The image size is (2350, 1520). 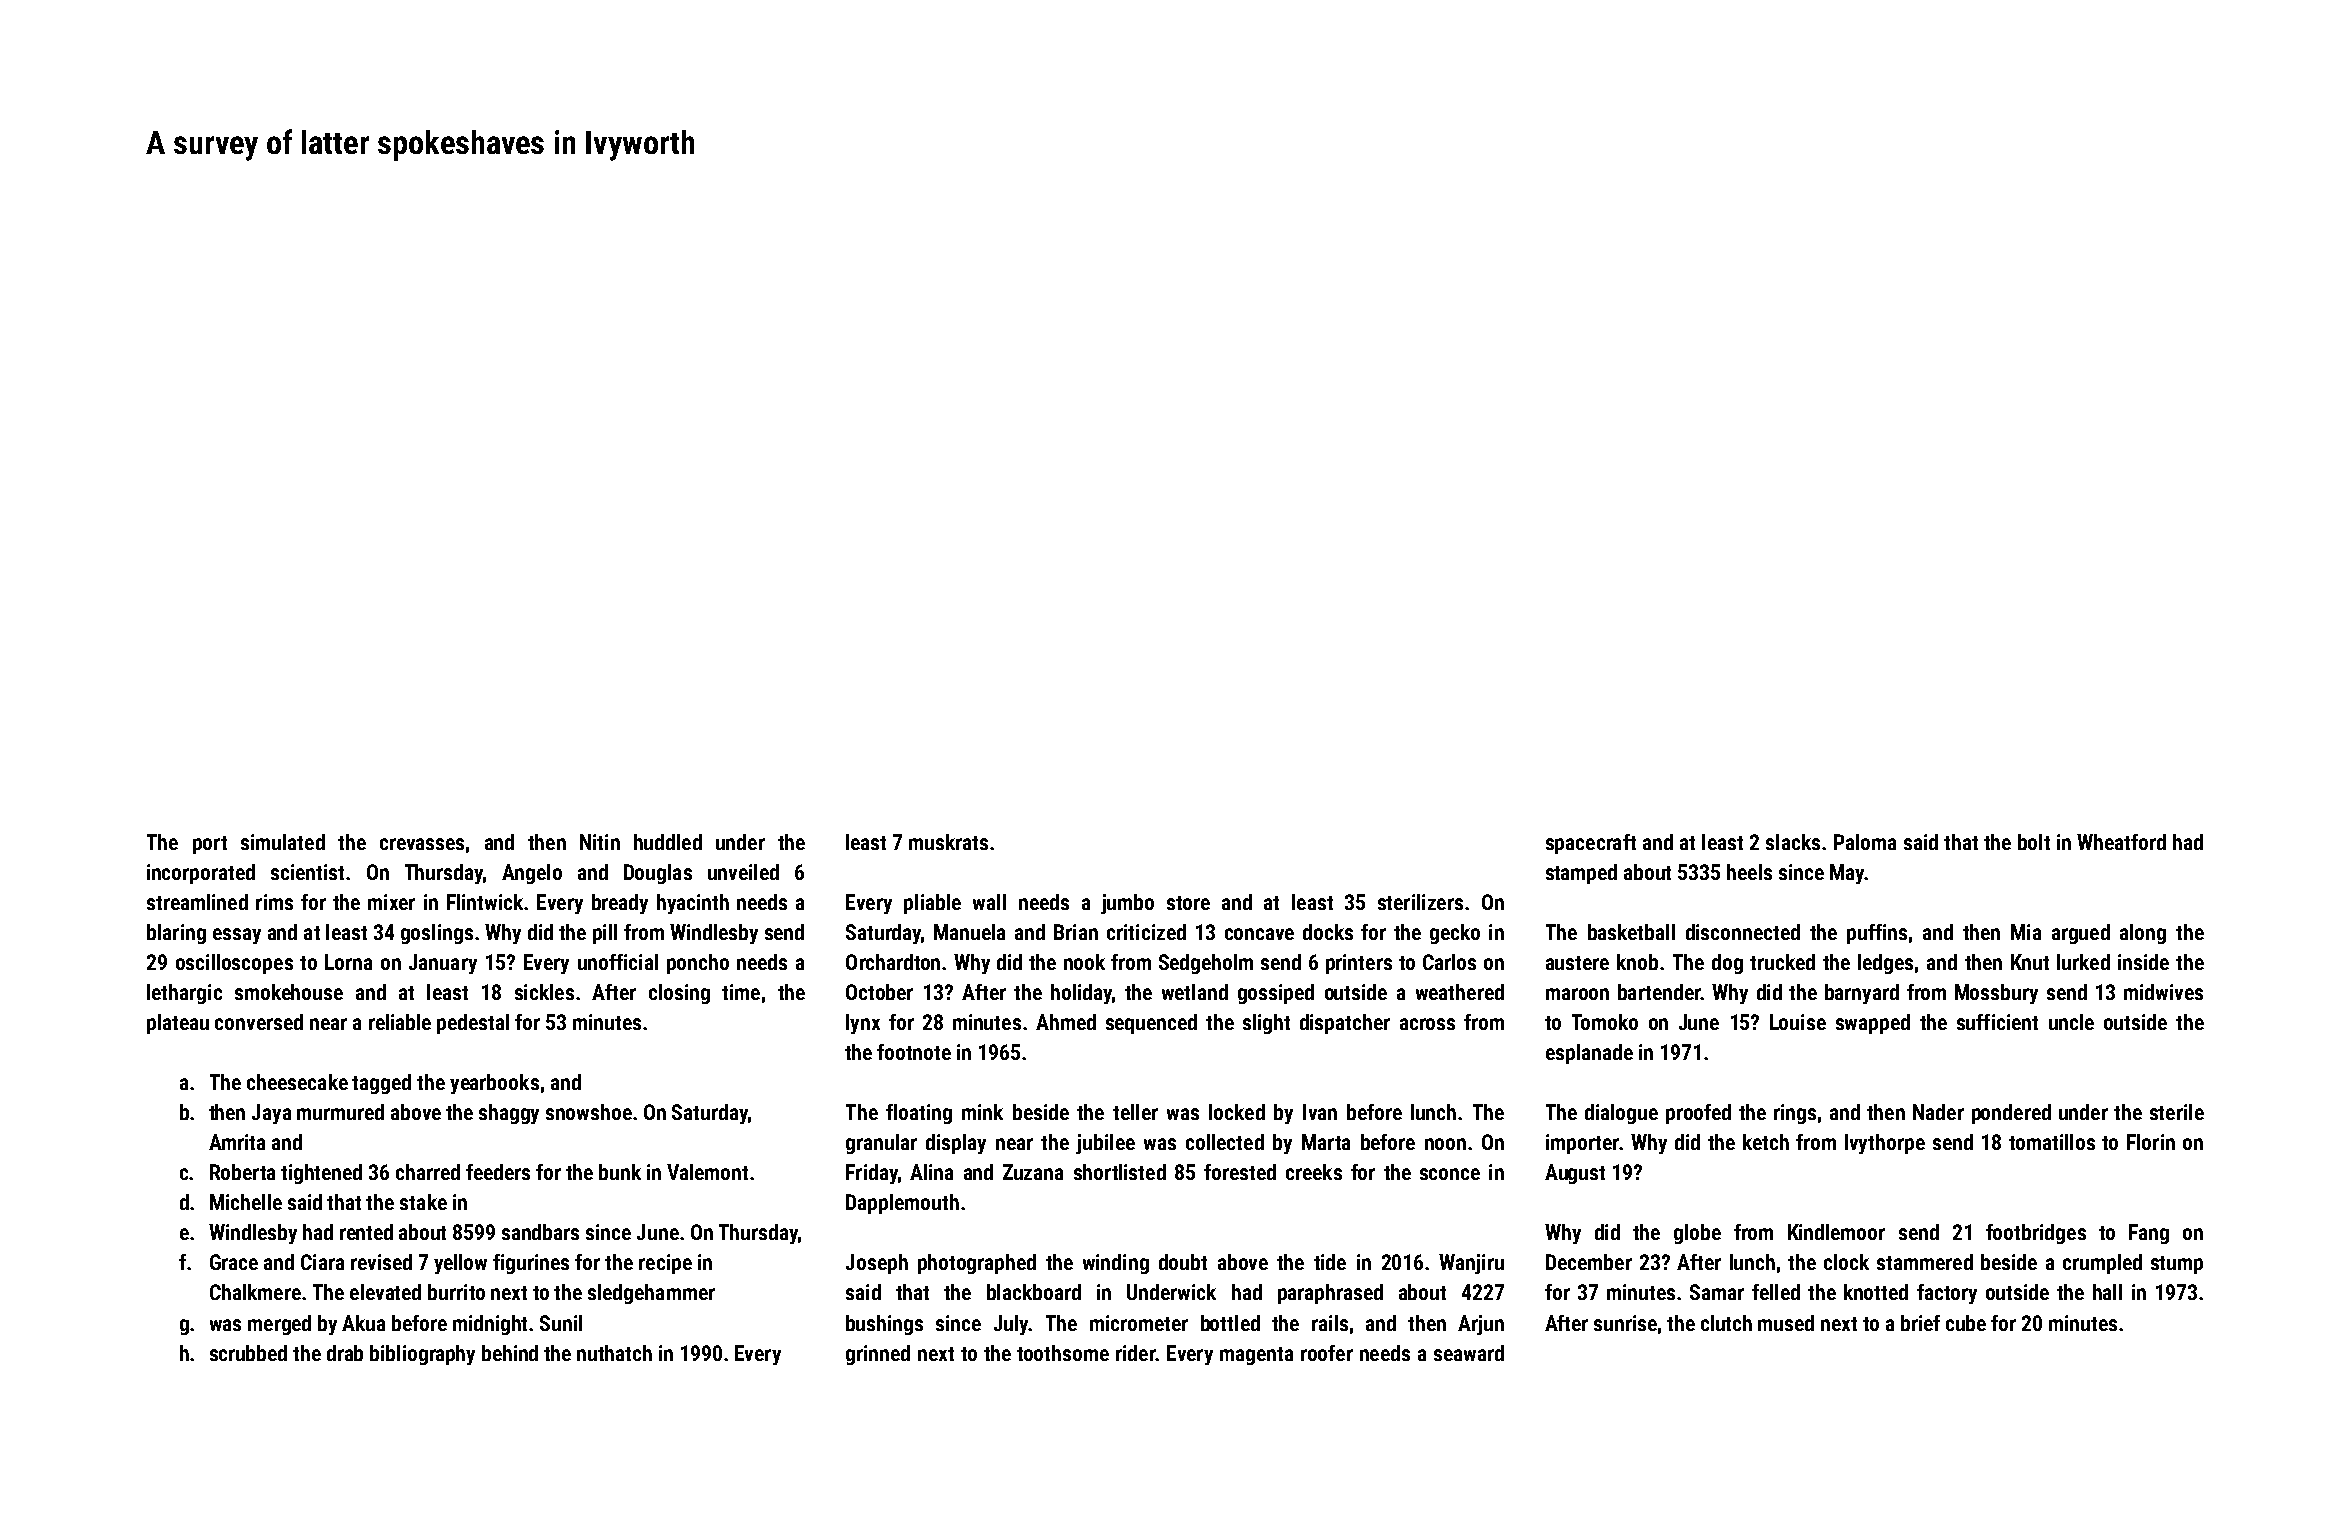 I want to click on creeks, so click(x=1314, y=1172).
